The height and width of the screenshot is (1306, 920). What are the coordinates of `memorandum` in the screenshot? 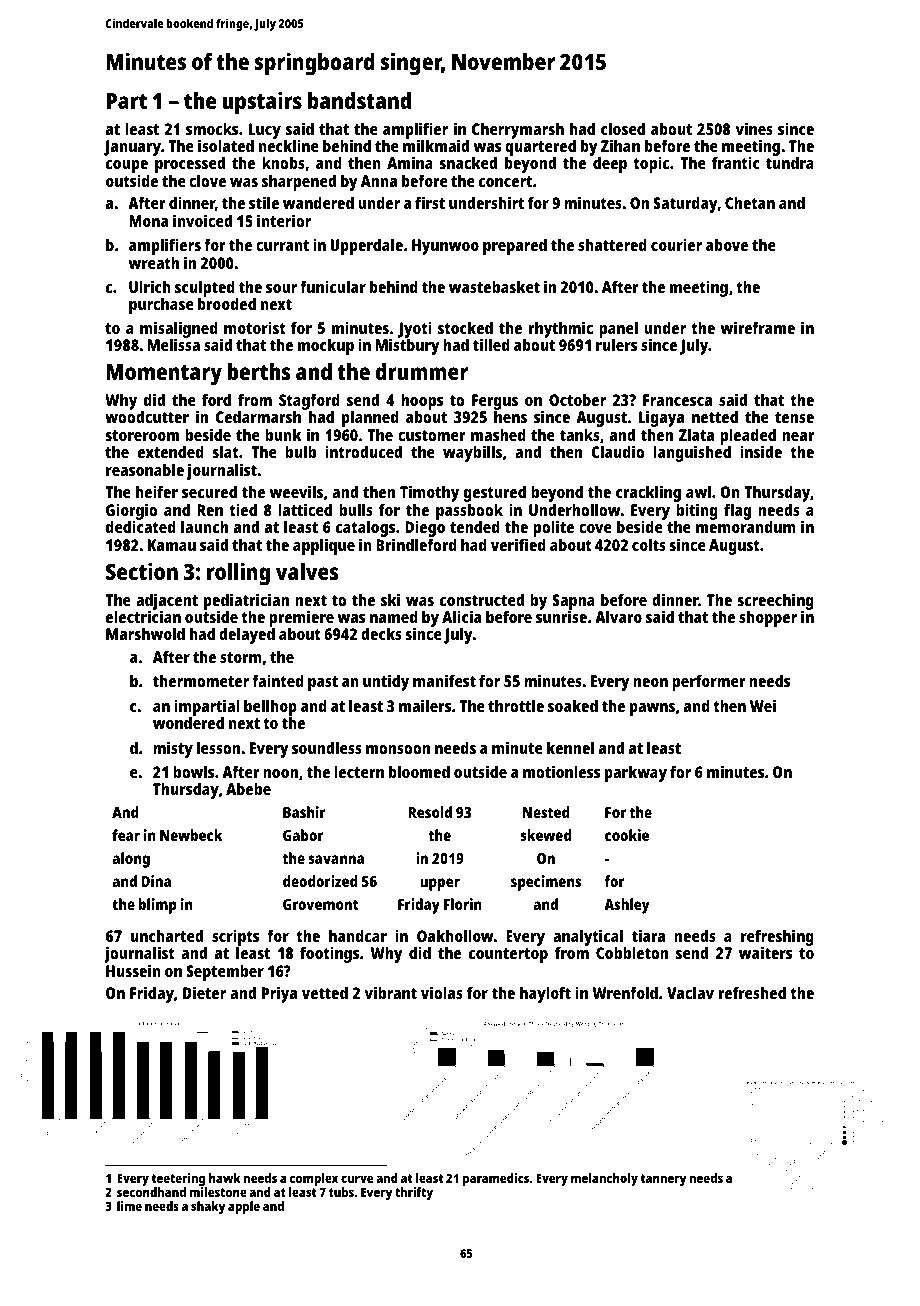 It's located at (746, 527).
